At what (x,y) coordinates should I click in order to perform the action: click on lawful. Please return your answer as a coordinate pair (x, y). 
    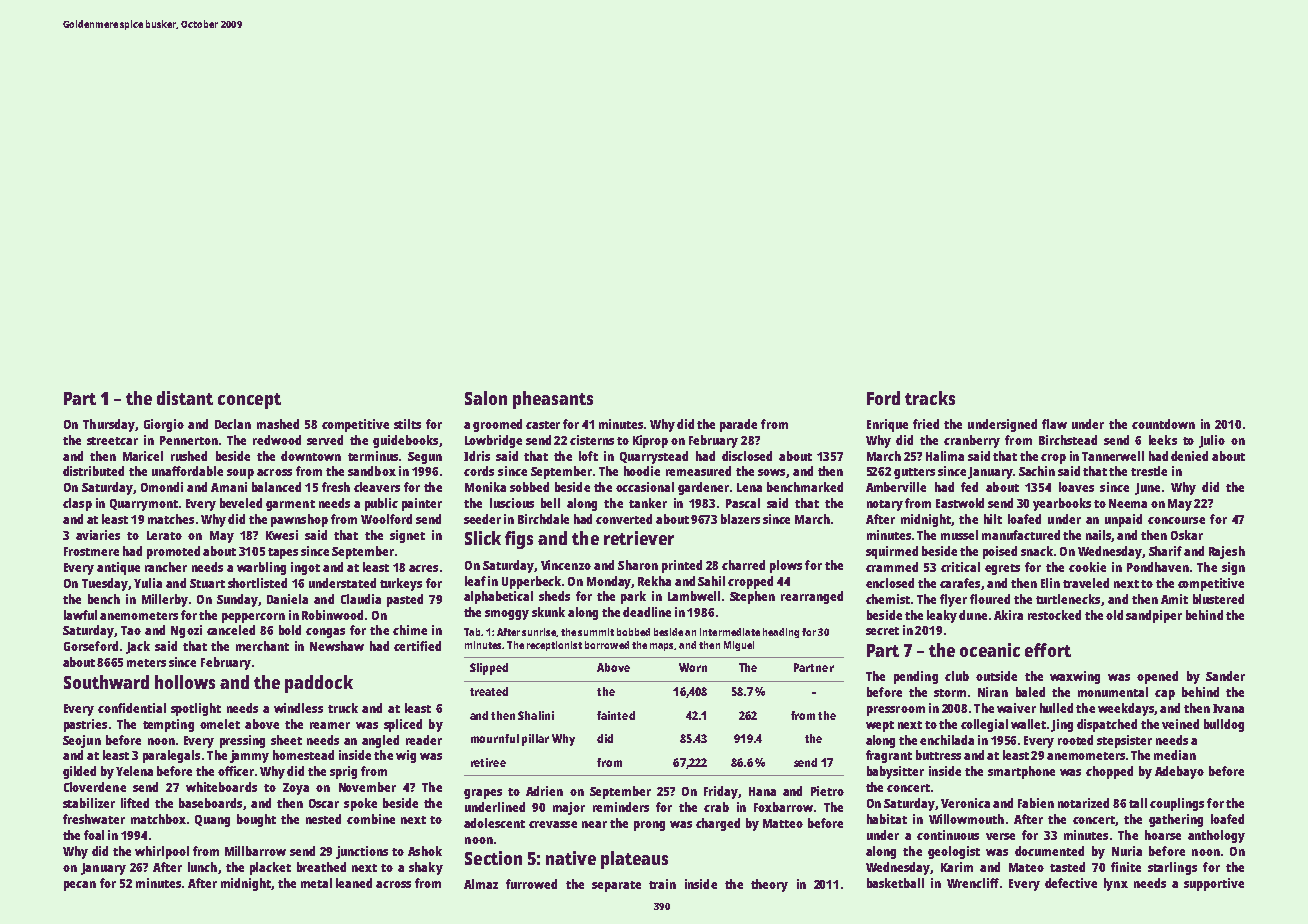
    Looking at the image, I should click on (80, 615).
